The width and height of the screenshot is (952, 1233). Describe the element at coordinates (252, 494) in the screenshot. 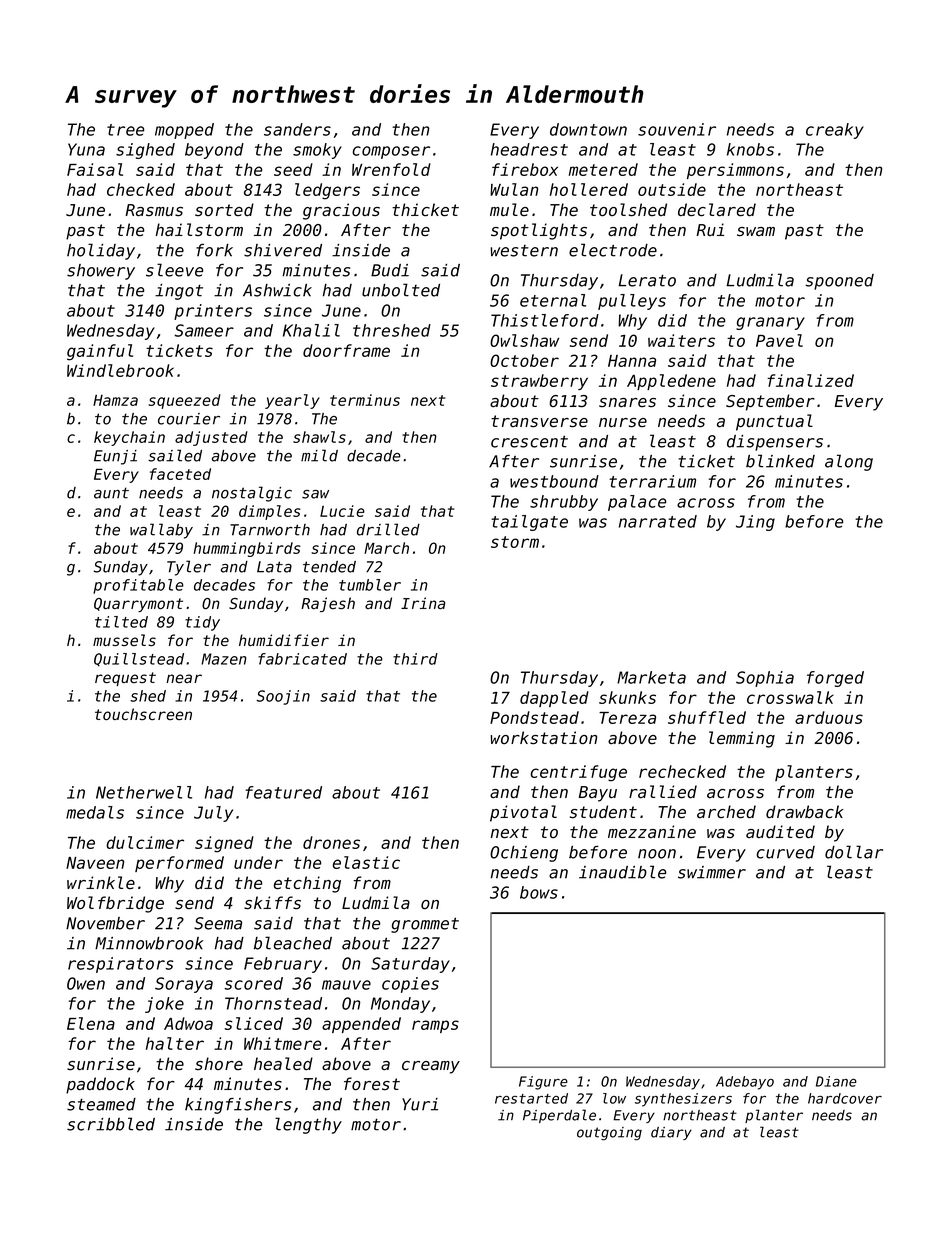

I see `nostalgic` at that location.
